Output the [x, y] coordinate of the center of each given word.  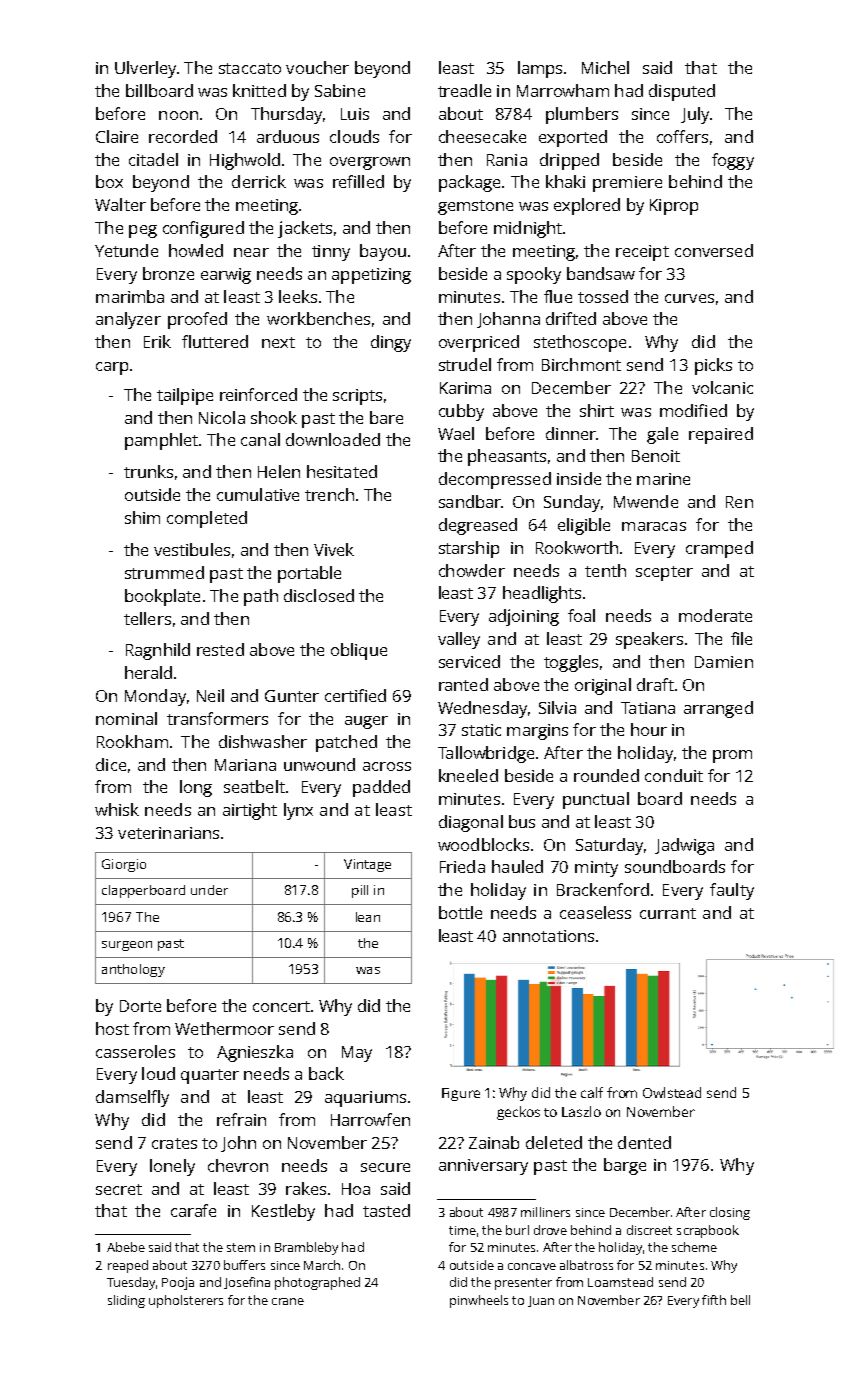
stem [241, 1247]
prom [732, 756]
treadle [464, 90]
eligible [584, 526]
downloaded [333, 439]
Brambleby [306, 1248]
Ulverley [145, 69]
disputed [682, 92]
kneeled [468, 775]
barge [625, 1166]
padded [381, 788]
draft [655, 684]
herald [148, 672]
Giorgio [124, 865]
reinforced [258, 394]
